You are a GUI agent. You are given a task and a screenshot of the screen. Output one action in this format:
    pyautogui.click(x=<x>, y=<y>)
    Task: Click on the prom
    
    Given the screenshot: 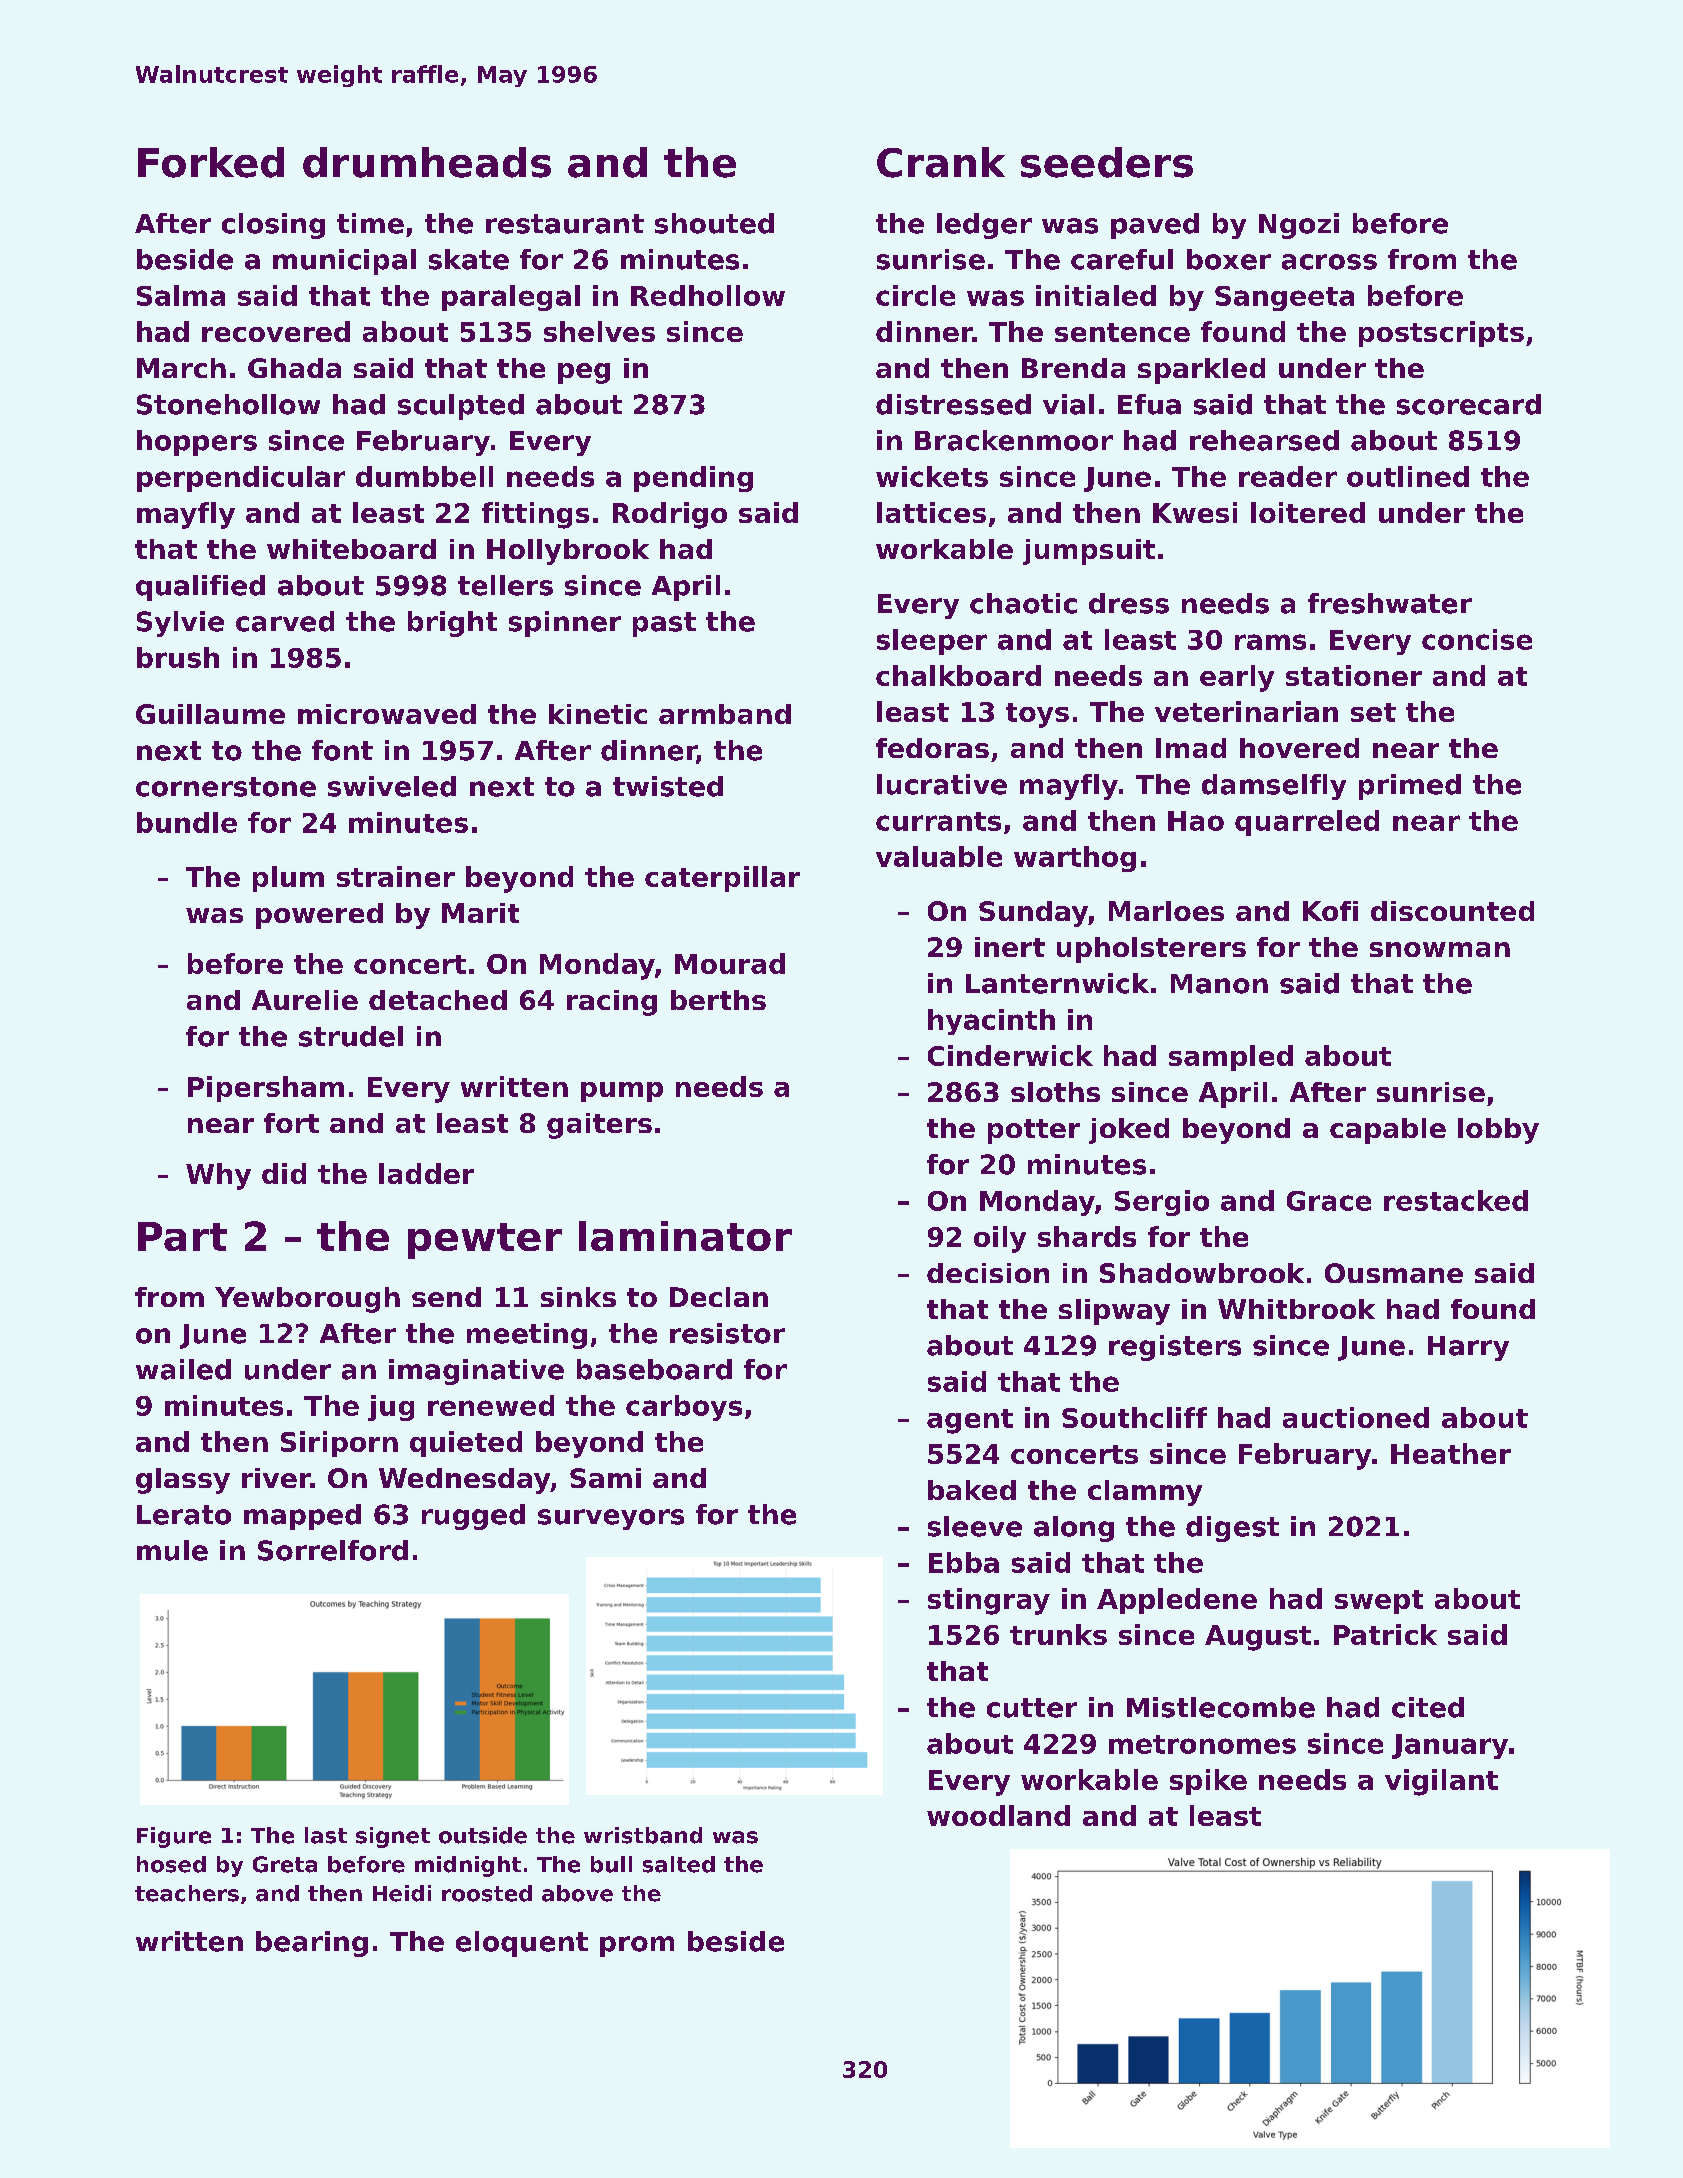 What is the action you would take?
    pyautogui.click(x=637, y=1946)
